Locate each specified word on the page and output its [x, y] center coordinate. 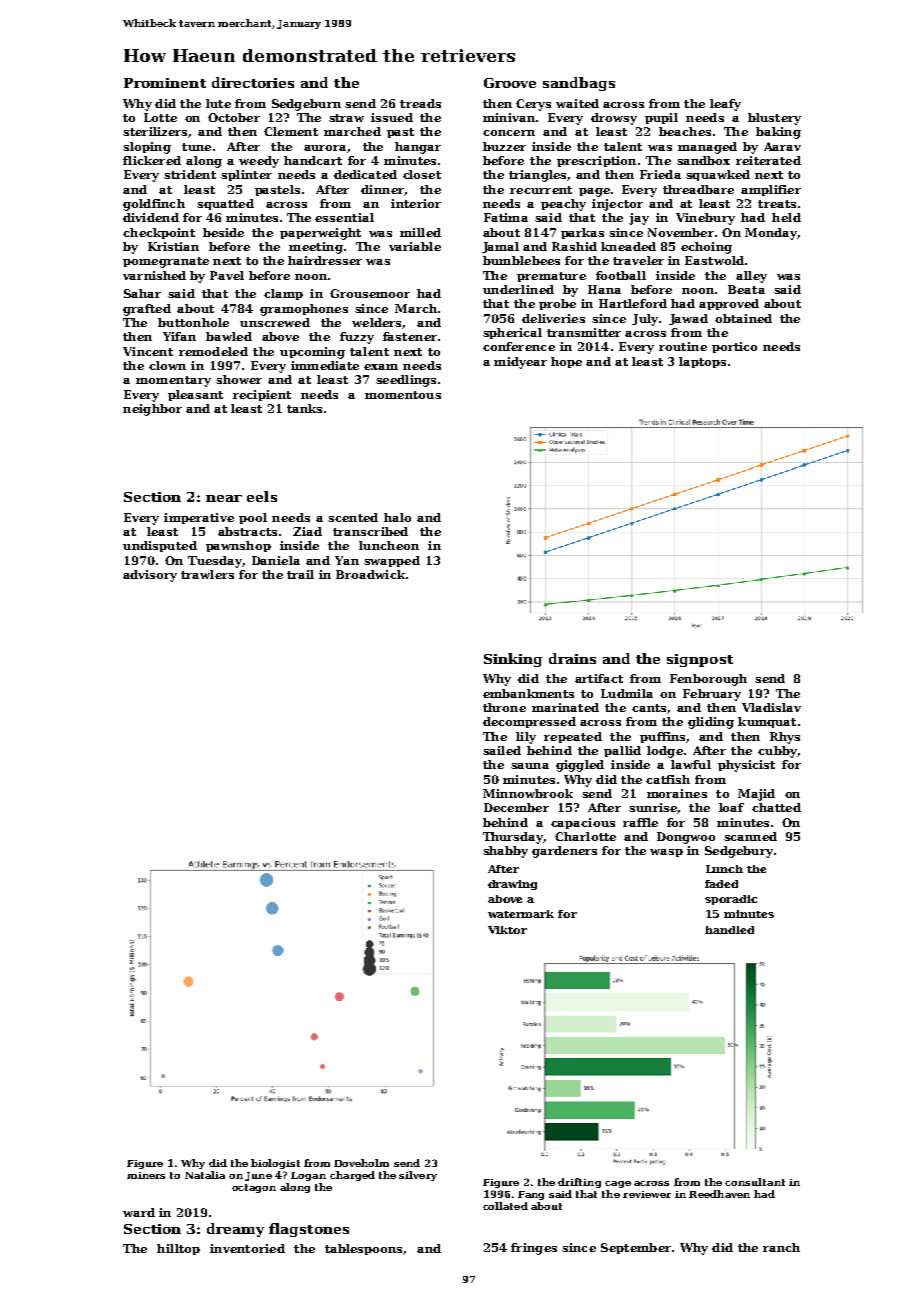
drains [572, 658]
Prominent [165, 83]
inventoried [247, 1248]
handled [729, 930]
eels [262, 496]
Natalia [205, 1175]
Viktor [507, 930]
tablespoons [363, 1249]
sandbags [579, 84]
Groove [510, 83]
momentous [403, 395]
